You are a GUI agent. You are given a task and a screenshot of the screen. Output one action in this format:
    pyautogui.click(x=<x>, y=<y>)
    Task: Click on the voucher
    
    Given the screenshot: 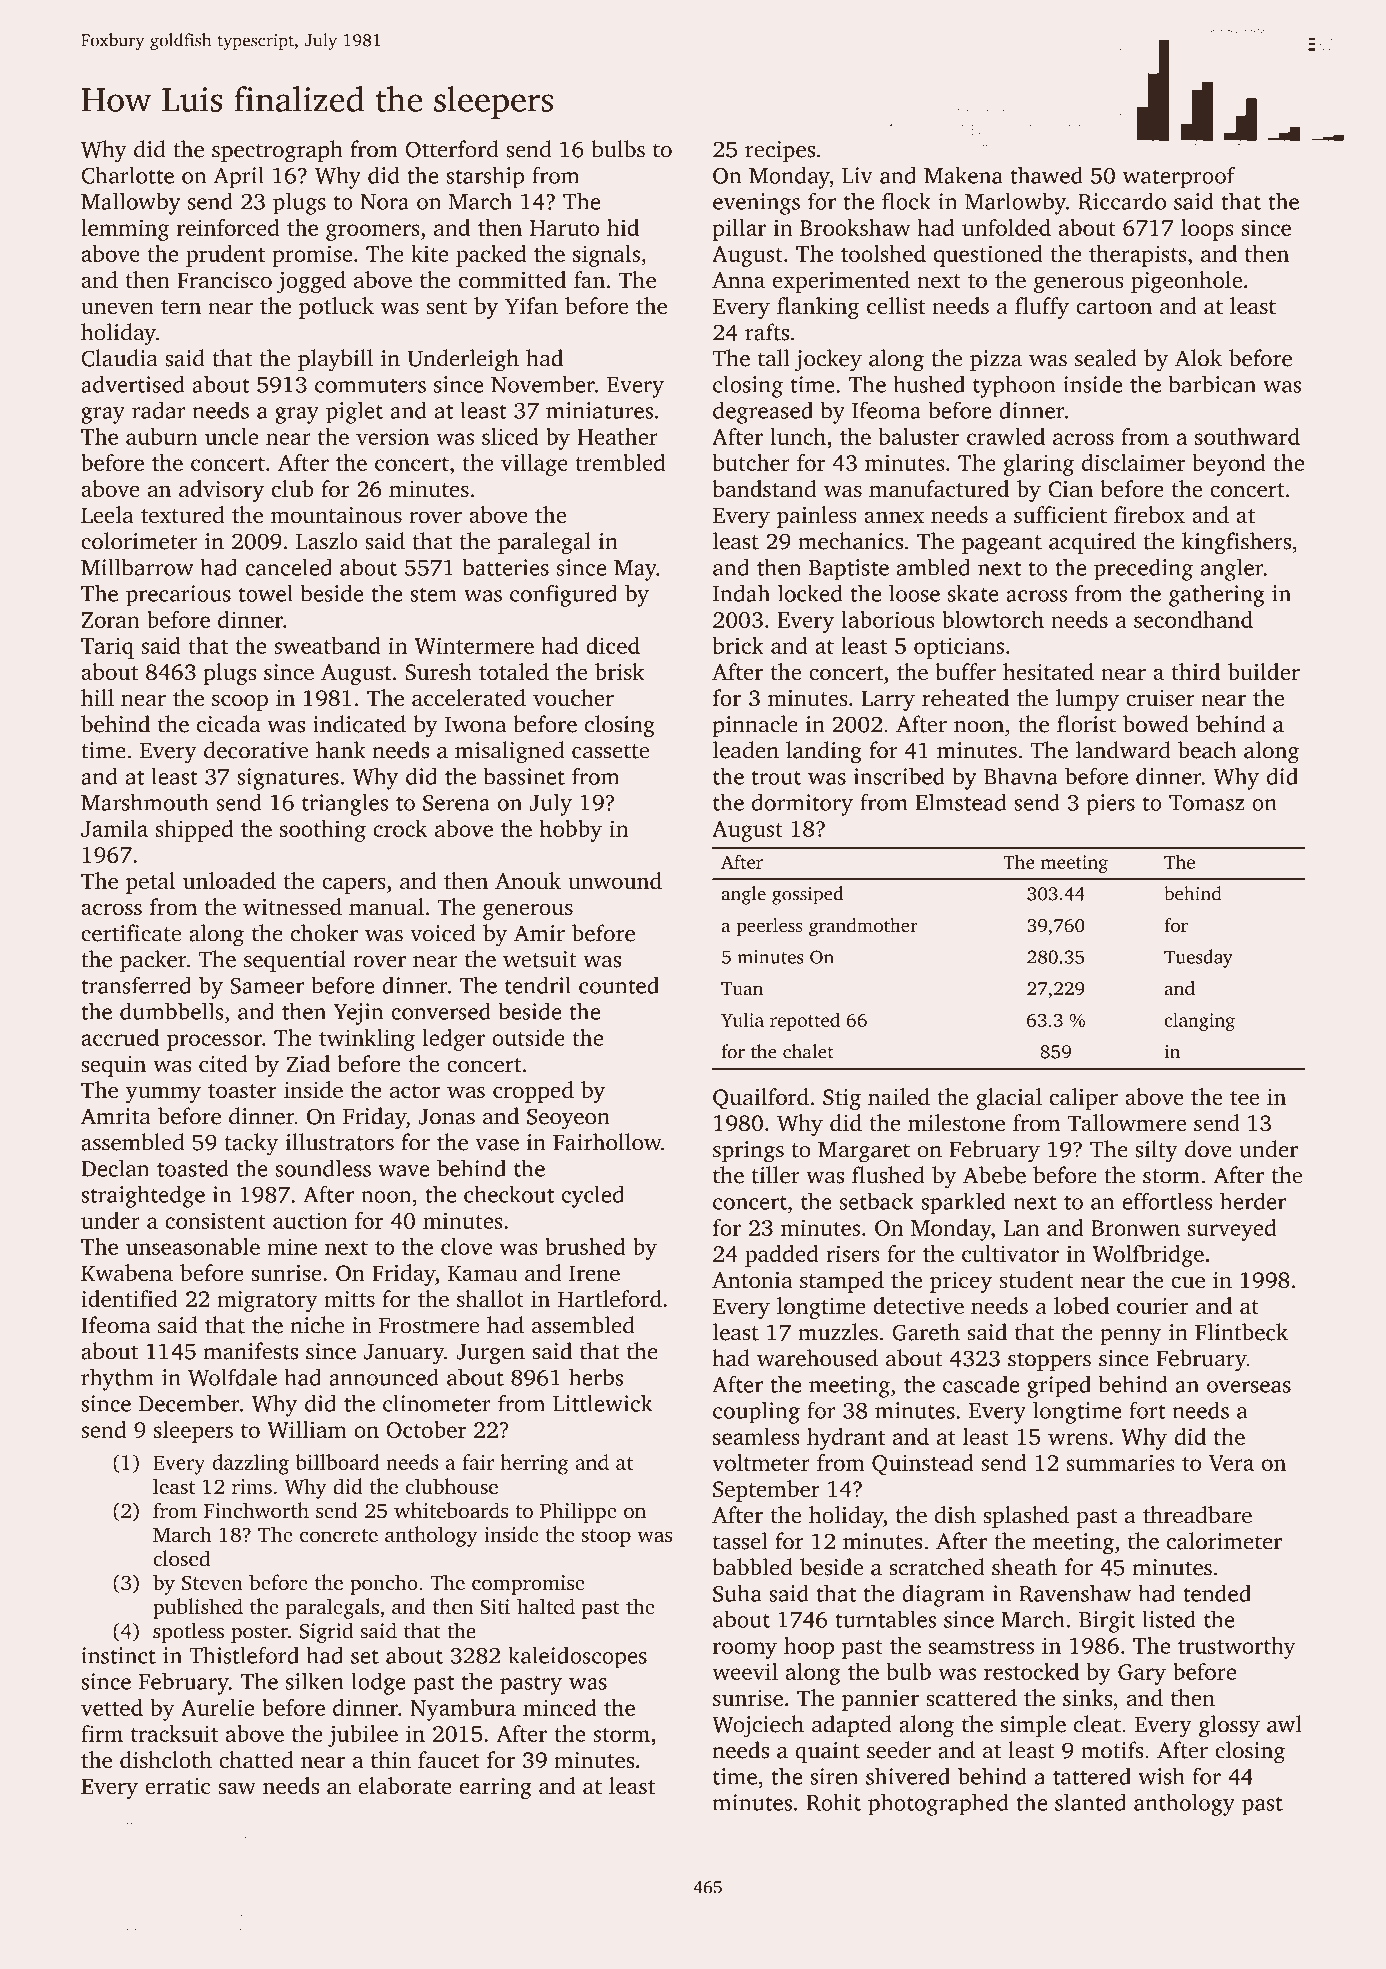 What is the action you would take?
    pyautogui.click(x=573, y=698)
